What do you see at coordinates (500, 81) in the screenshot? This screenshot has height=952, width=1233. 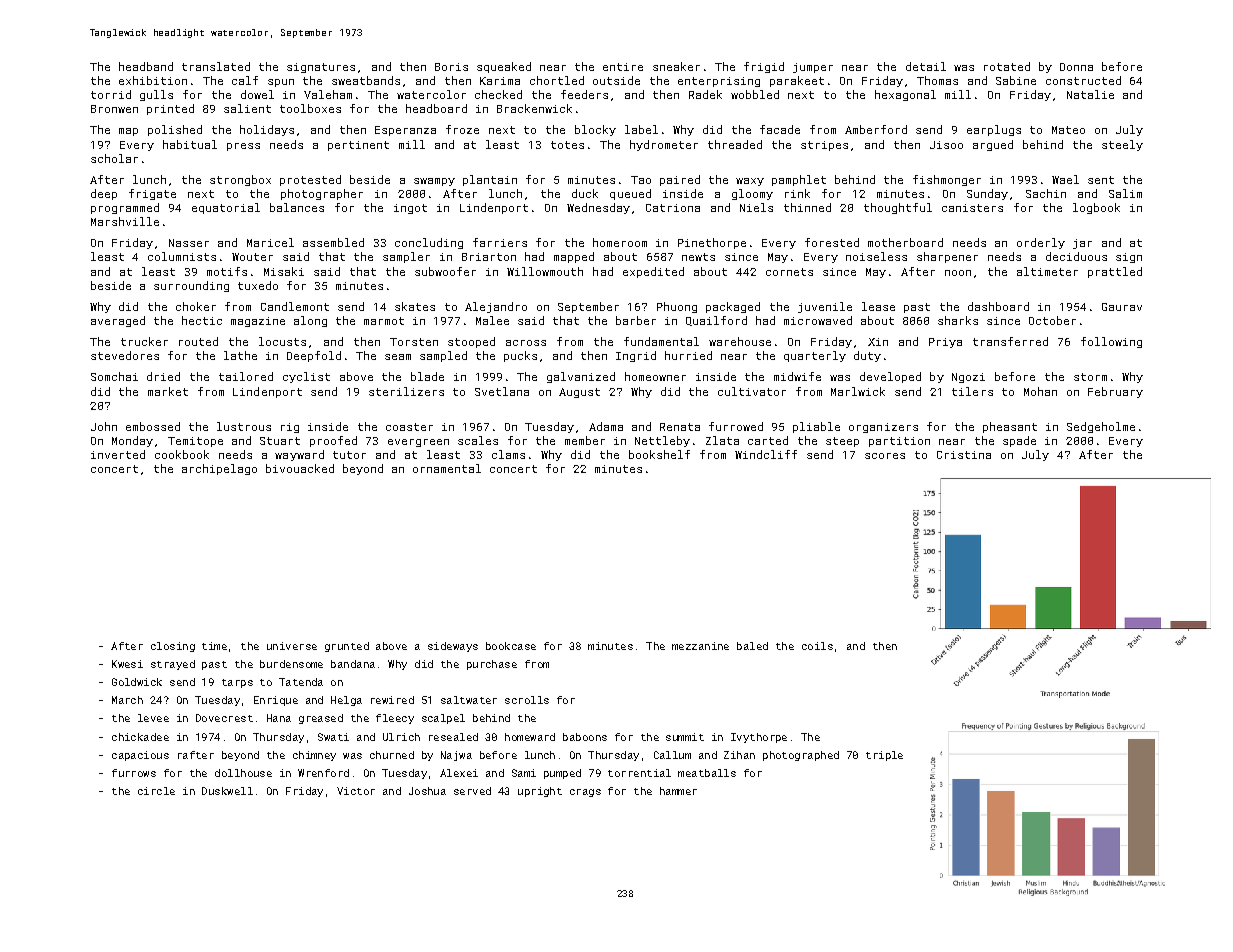 I see `Karima` at bounding box center [500, 81].
